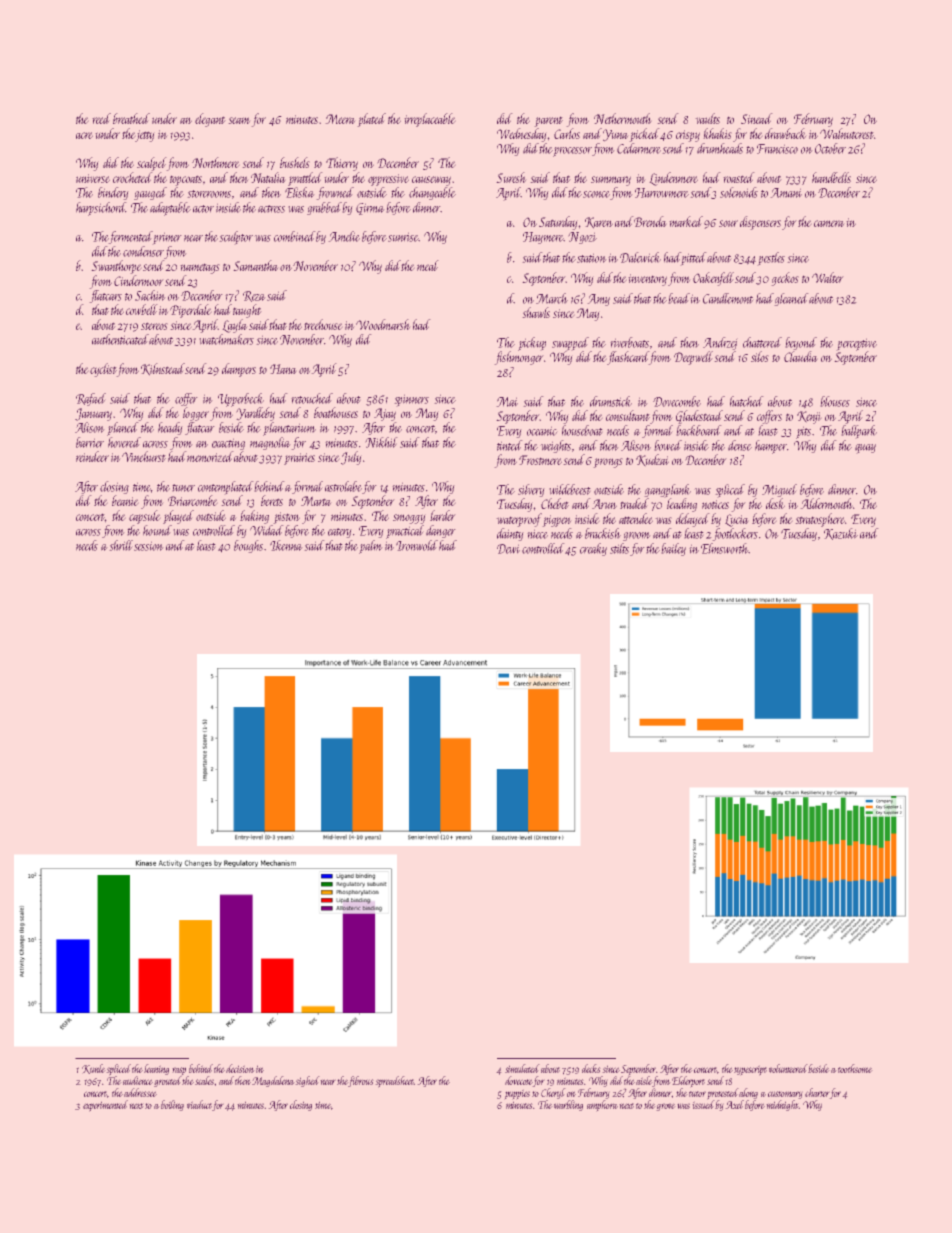 The height and width of the screenshot is (1233, 952). What do you see at coordinates (750, 1070) in the screenshot?
I see `typescript` at bounding box center [750, 1070].
